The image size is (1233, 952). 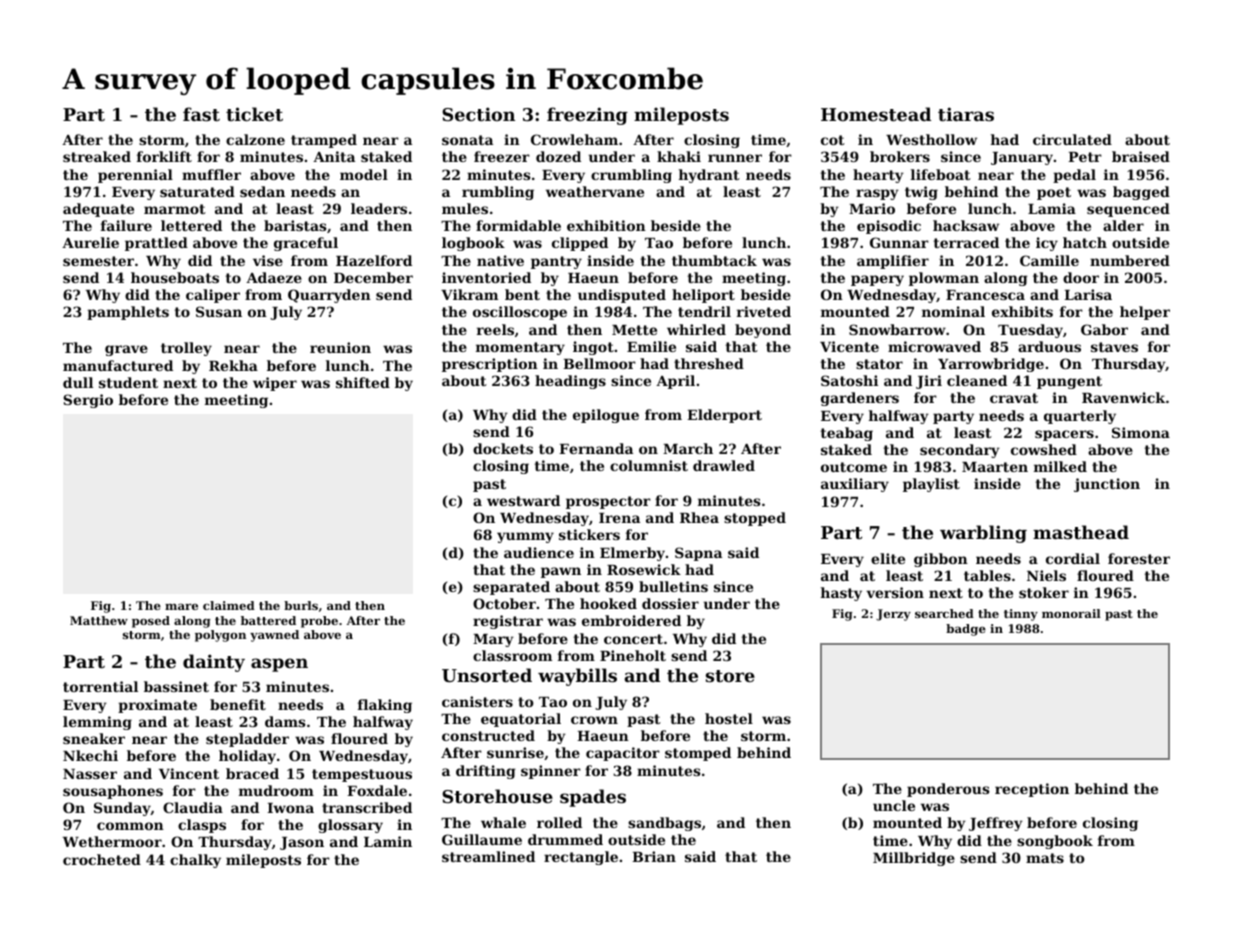 I want to click on marmot, so click(x=175, y=209).
